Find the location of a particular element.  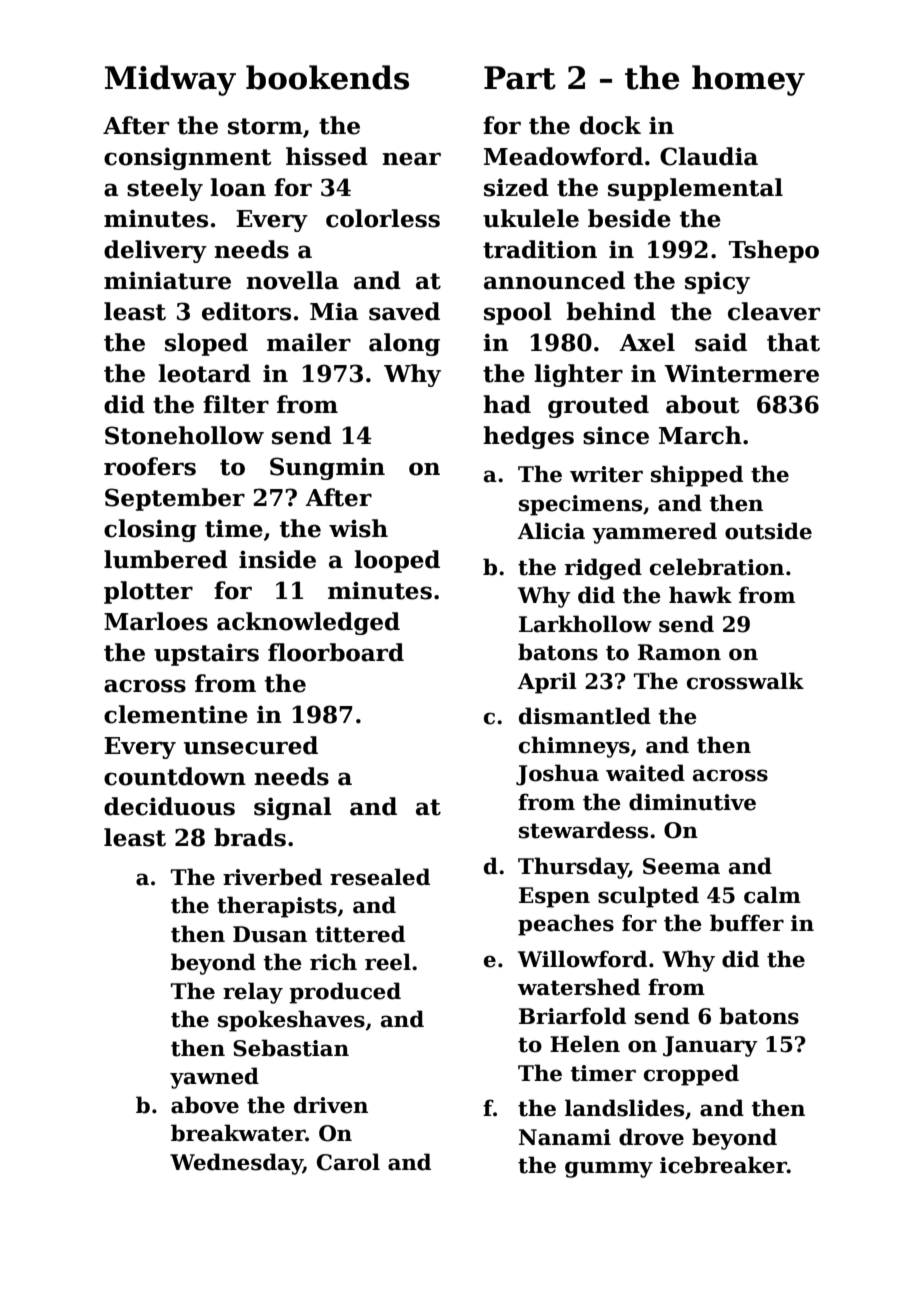

Wednesday is located at coordinates (236, 1164).
